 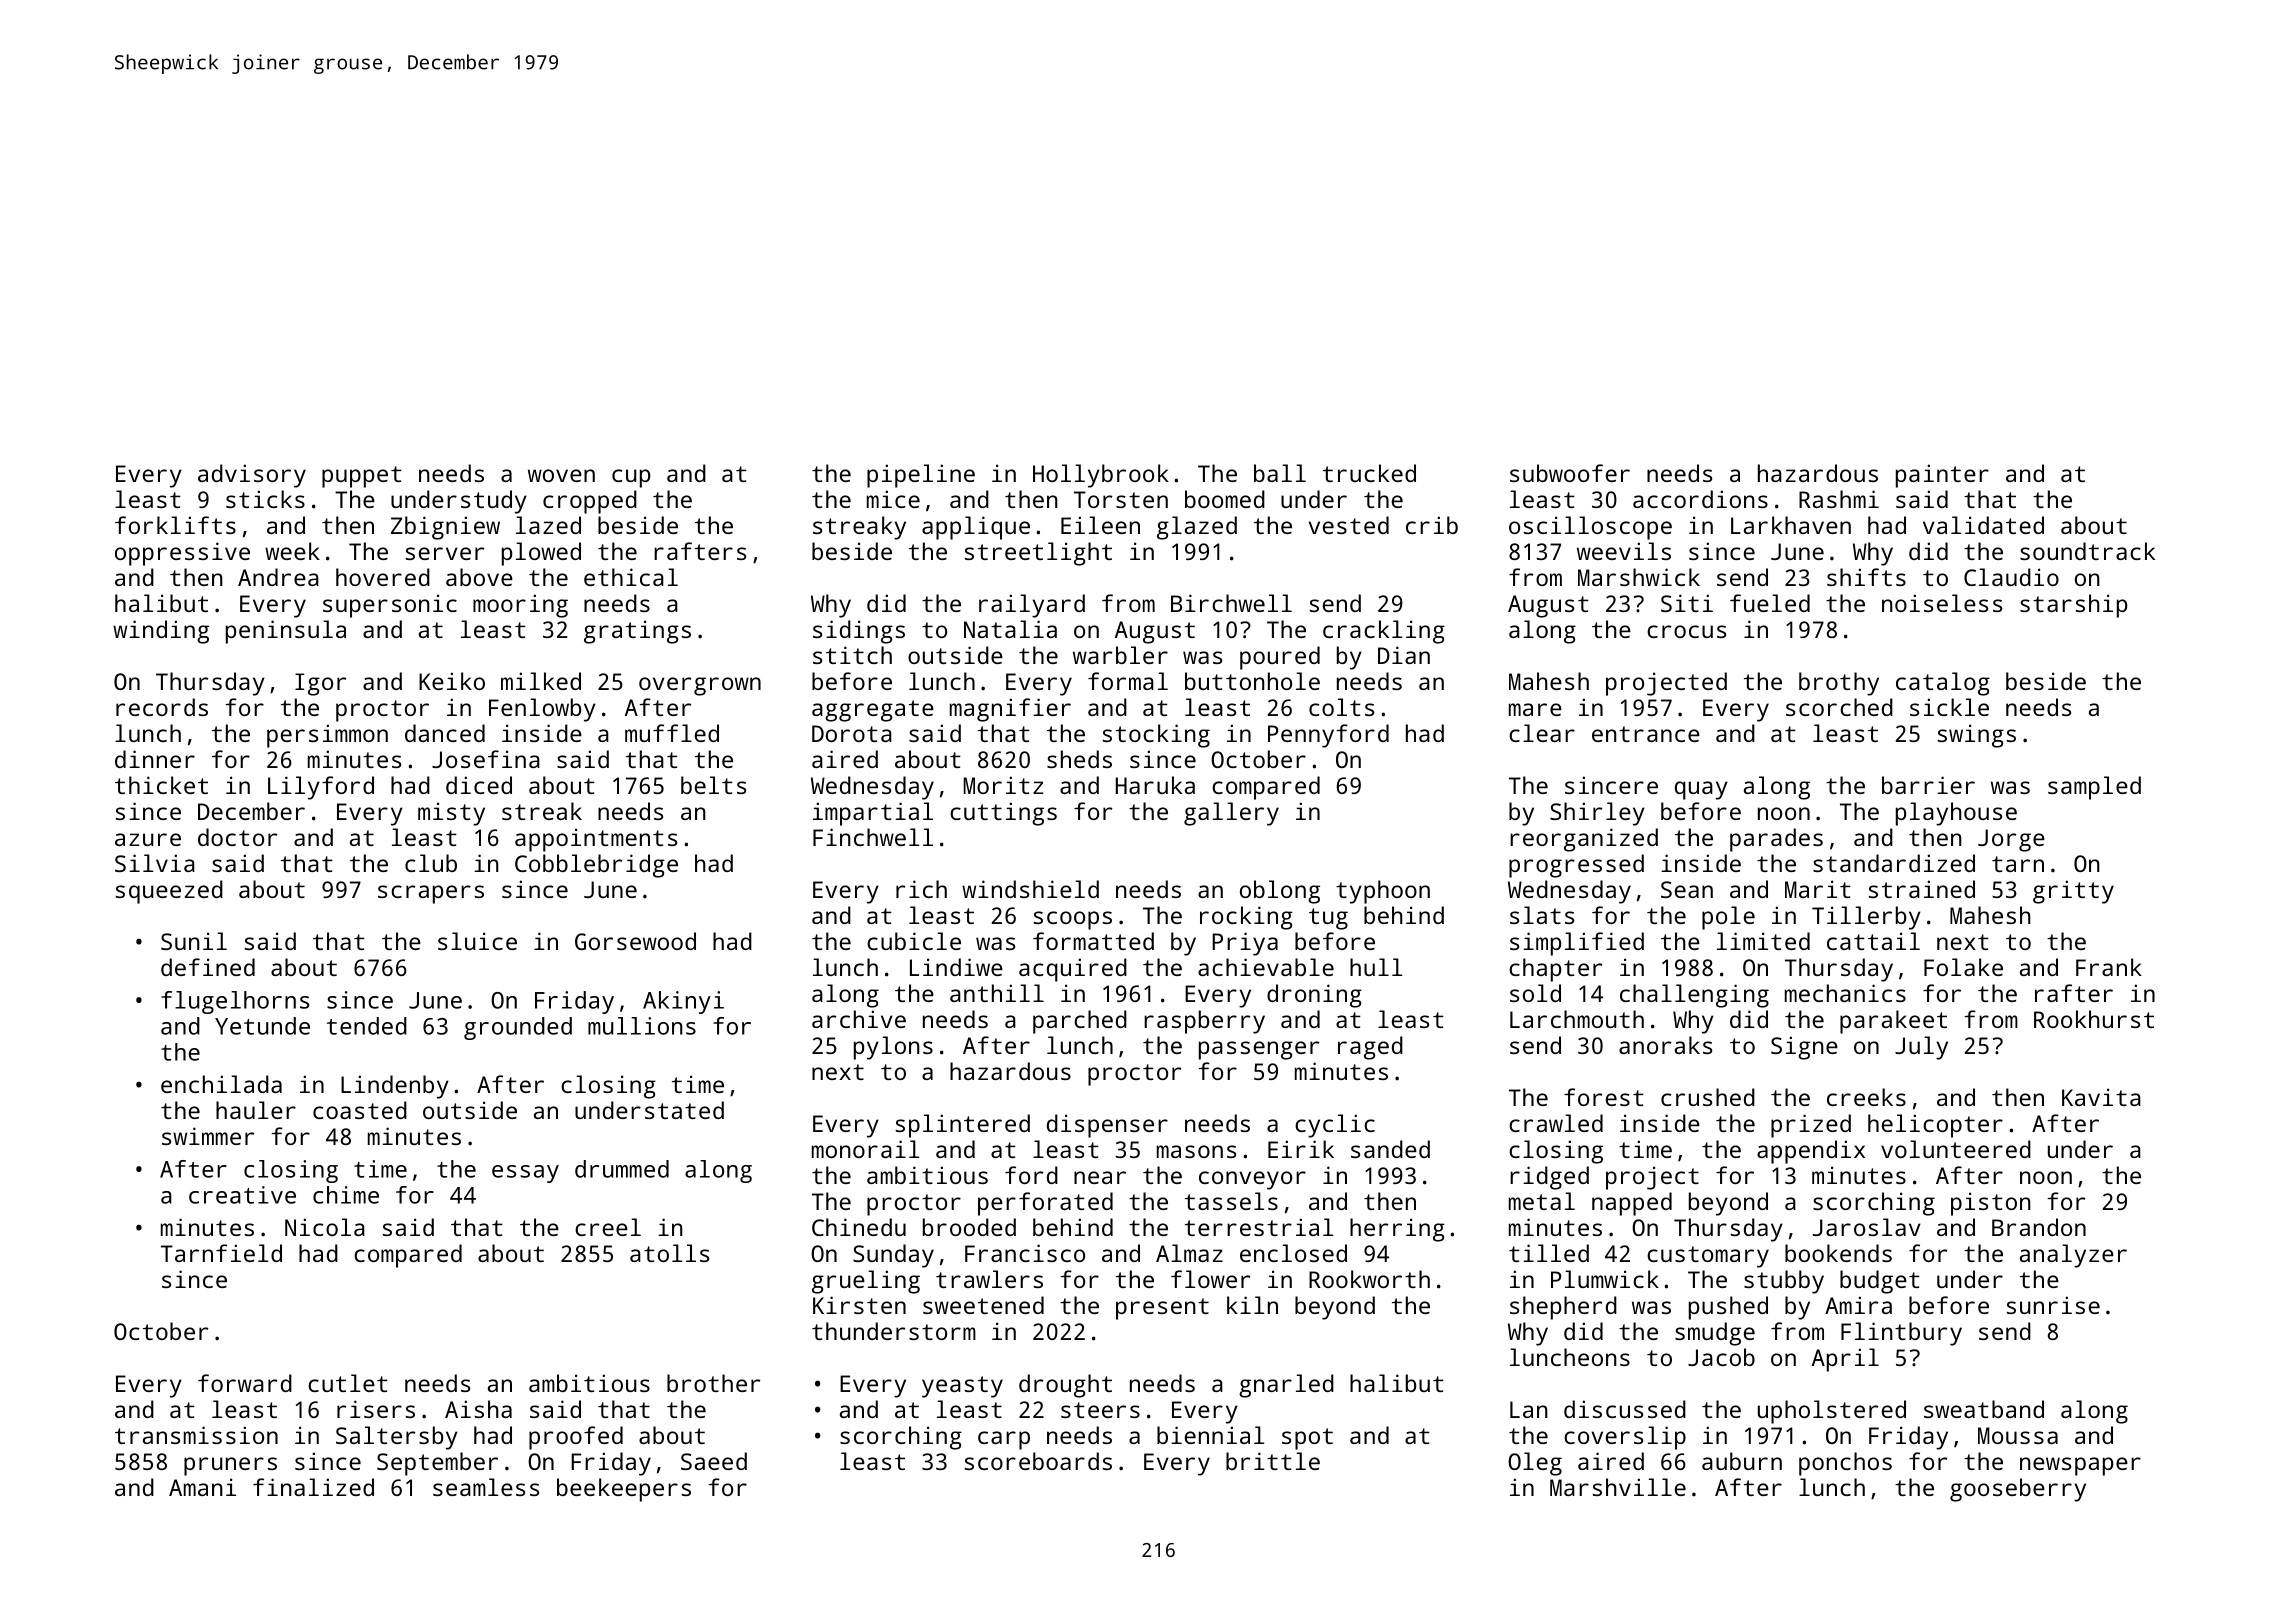 I want to click on creeks, so click(x=1866, y=1097).
